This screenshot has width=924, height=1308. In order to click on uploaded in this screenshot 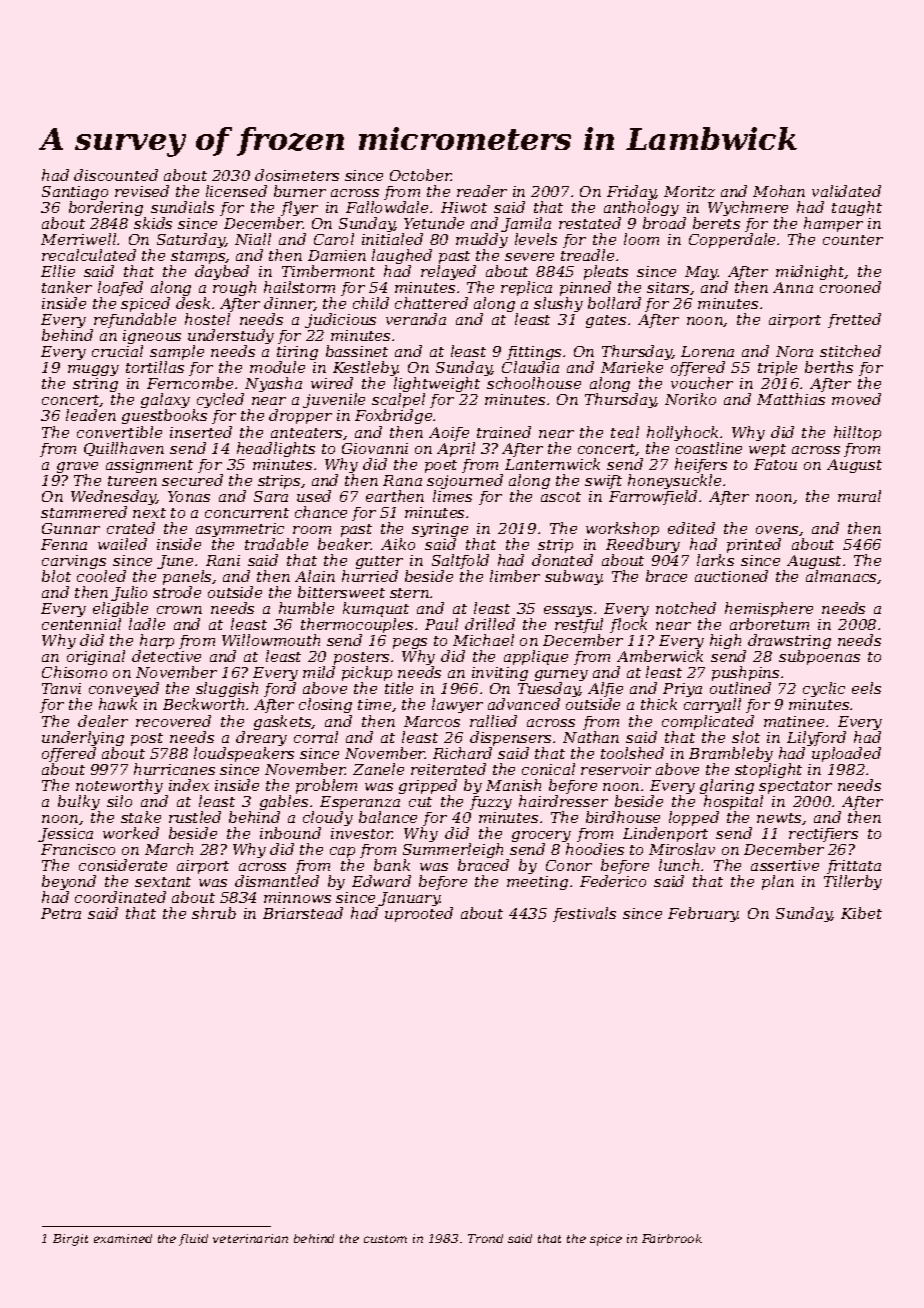, I will do `click(846, 754)`.
